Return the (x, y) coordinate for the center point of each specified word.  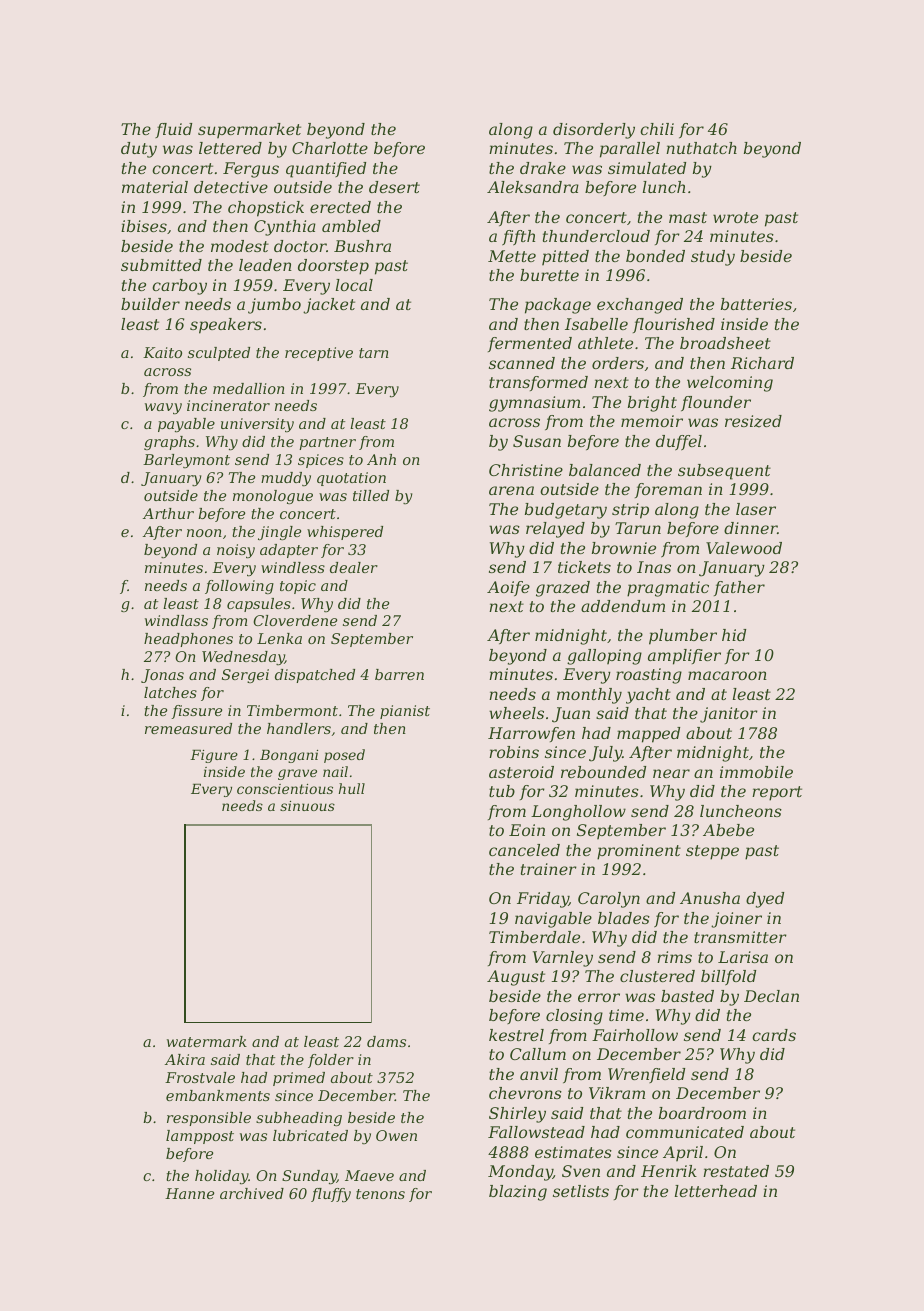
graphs (169, 443)
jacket (329, 306)
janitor (729, 715)
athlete (605, 343)
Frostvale (200, 1077)
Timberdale (534, 937)
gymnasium (534, 404)
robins (514, 752)
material (155, 187)
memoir (652, 421)
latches (170, 692)
